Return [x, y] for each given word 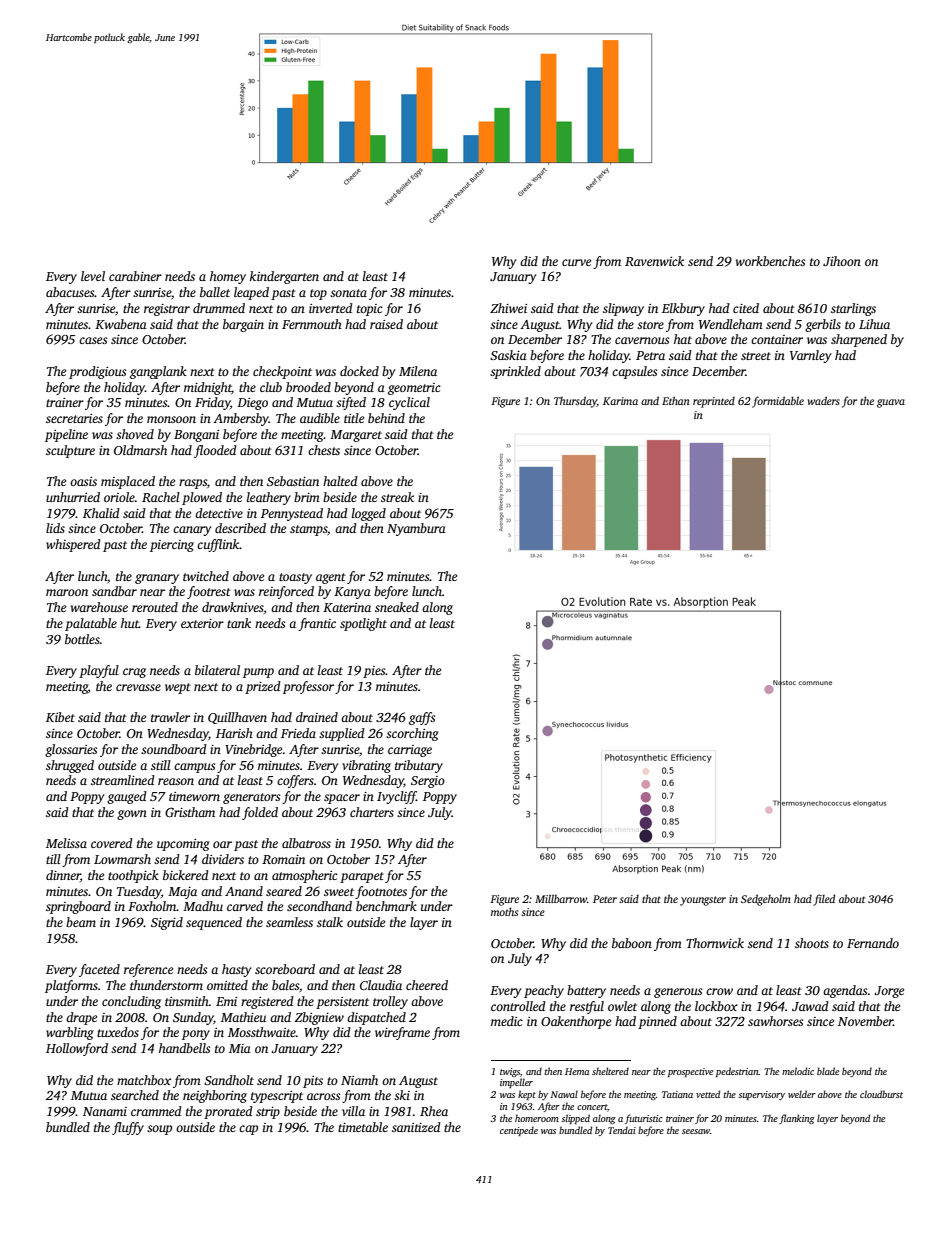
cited [746, 308]
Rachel [161, 497]
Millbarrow [561, 898]
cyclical [409, 403]
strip [268, 1113]
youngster [703, 901]
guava [891, 403]
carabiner [135, 276]
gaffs [422, 718]
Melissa [66, 843]
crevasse [138, 687]
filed [824, 900]
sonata [348, 293]
